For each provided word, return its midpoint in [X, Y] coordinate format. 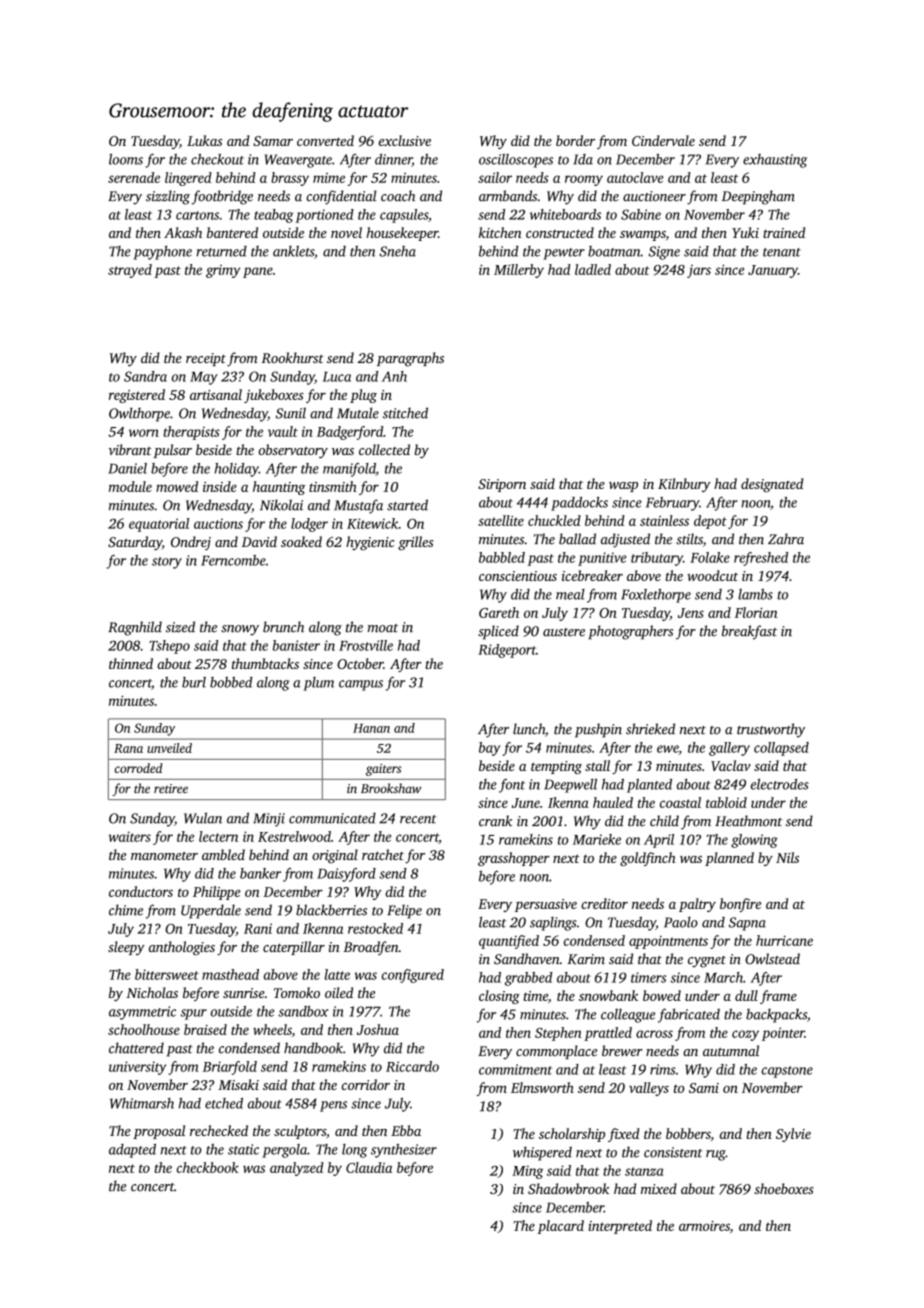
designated [772, 485]
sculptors [300, 1132]
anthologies [182, 948]
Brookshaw [391, 788]
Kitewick [372, 523]
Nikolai [281, 505]
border [575, 140]
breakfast [749, 632]
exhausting [775, 161]
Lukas [204, 140]
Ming [527, 1172]
